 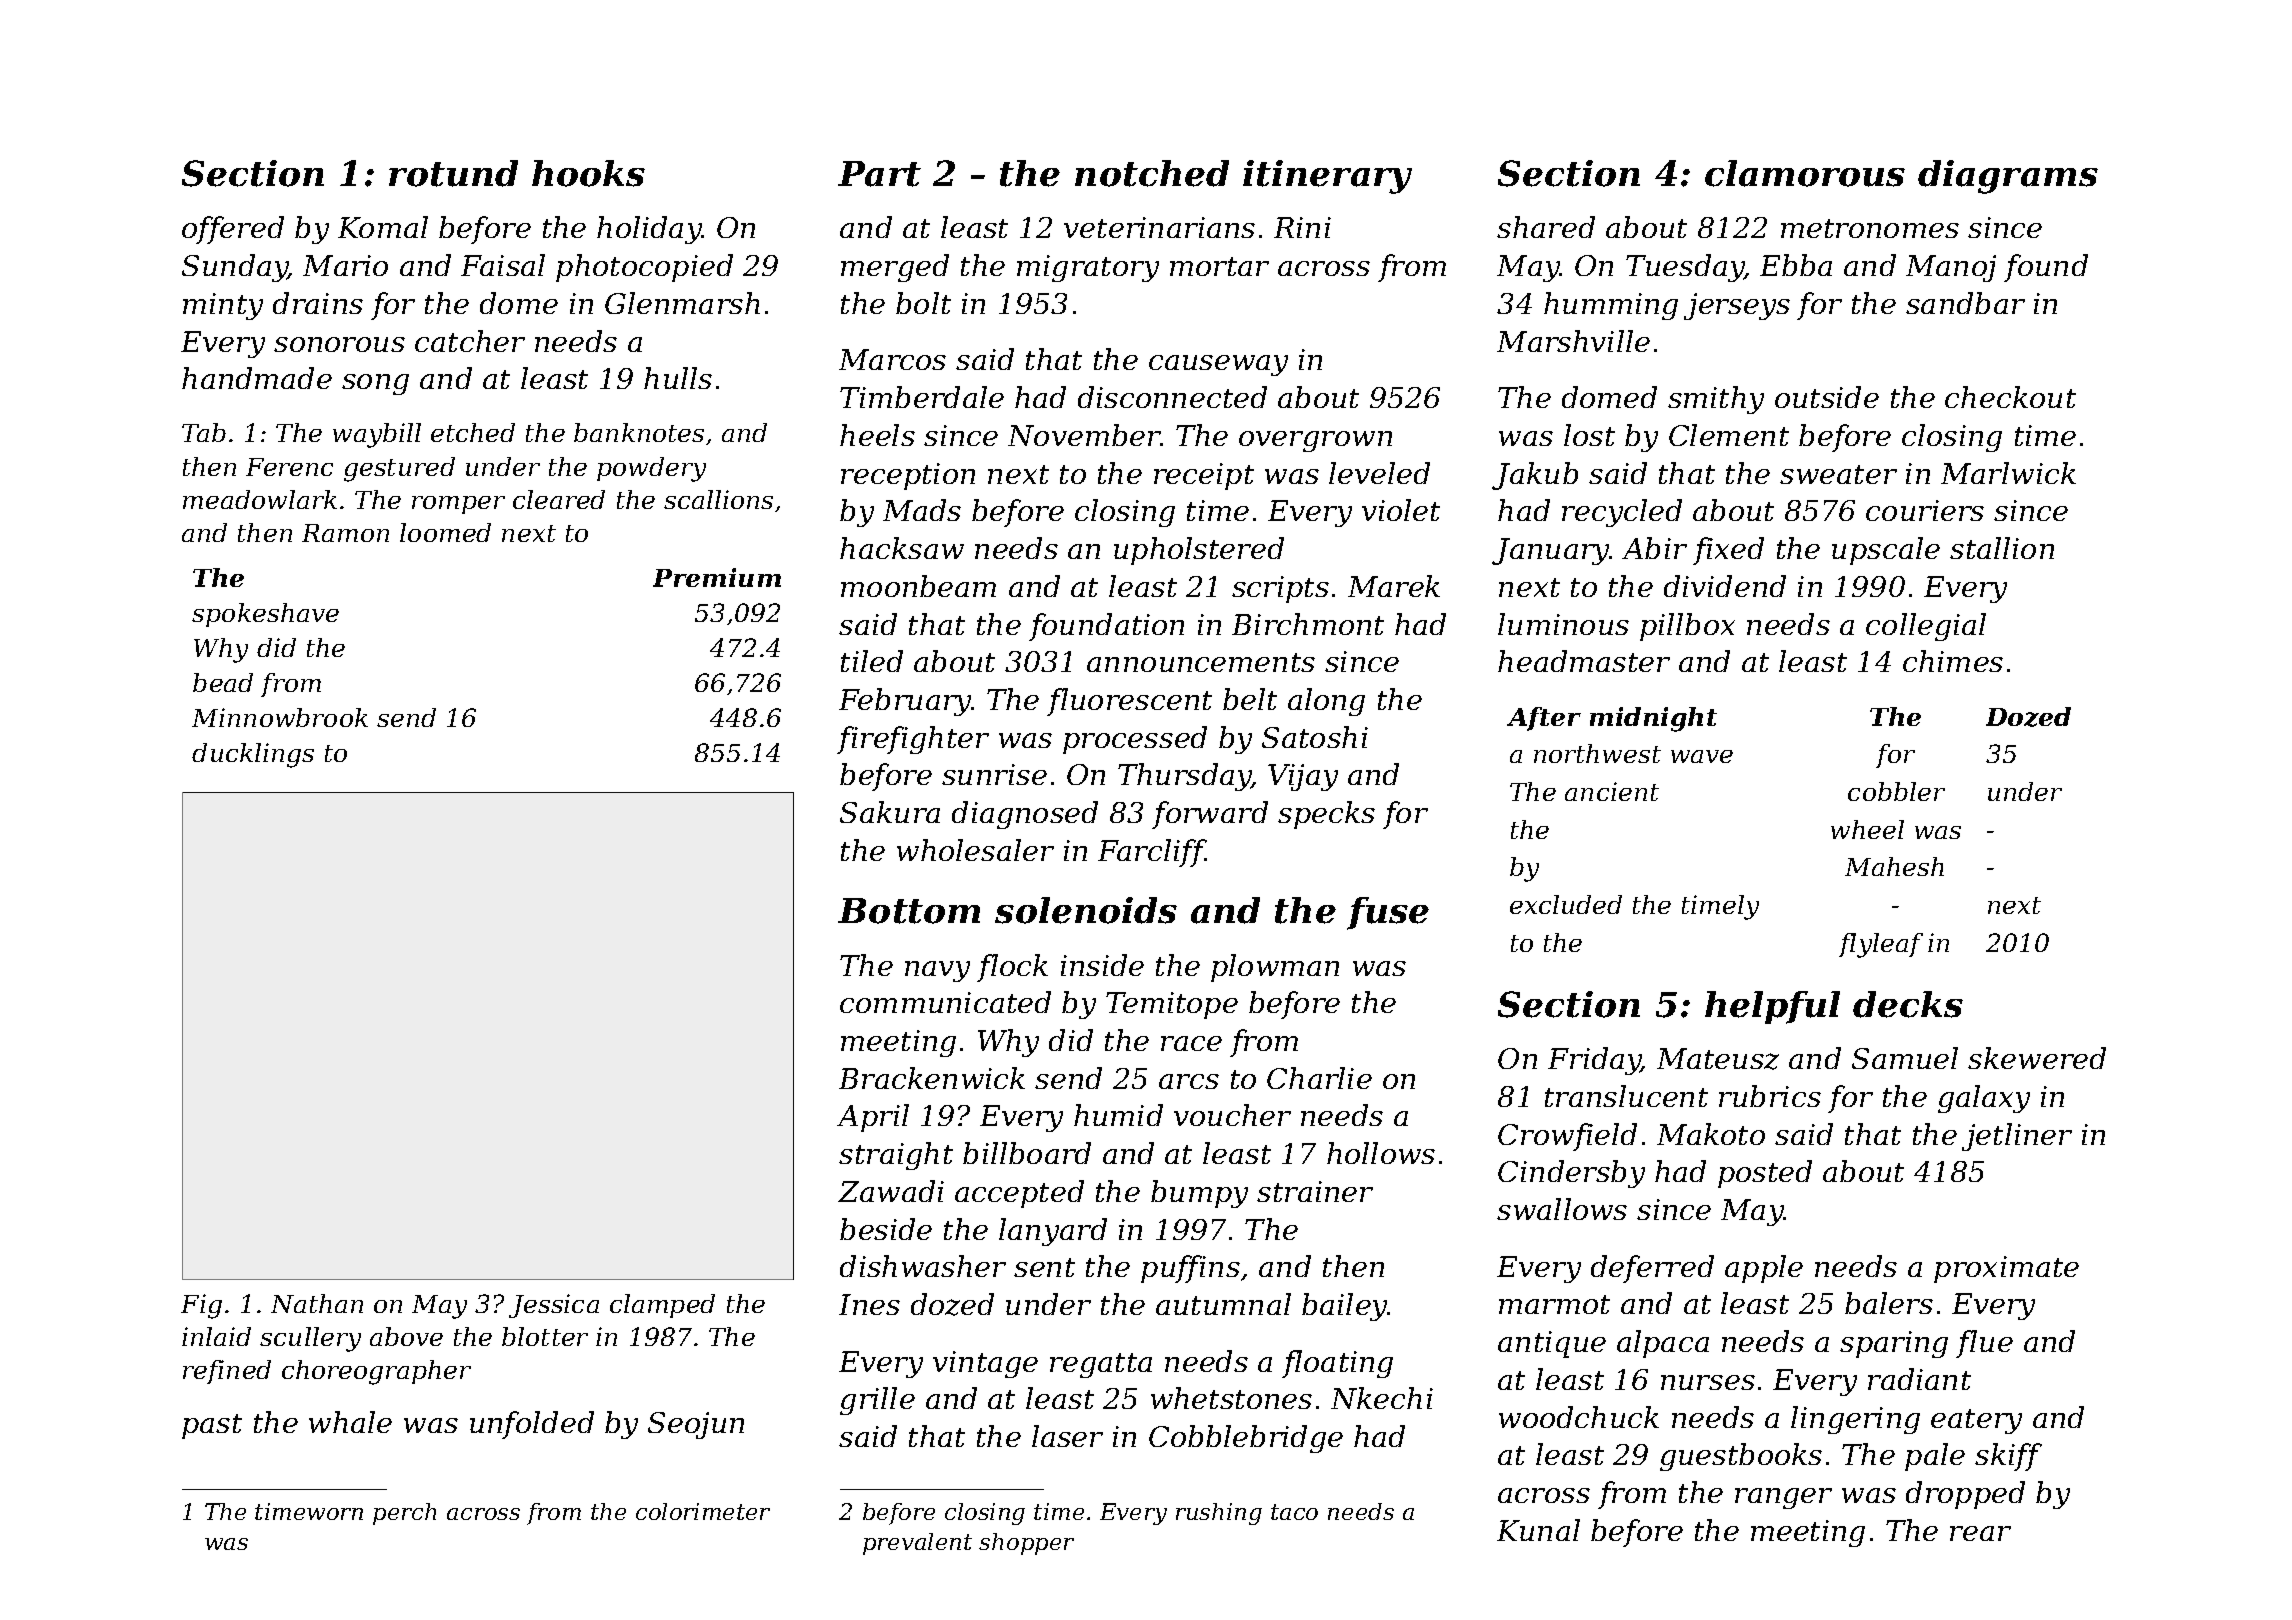 I want to click on migratory, so click(x=1088, y=268).
